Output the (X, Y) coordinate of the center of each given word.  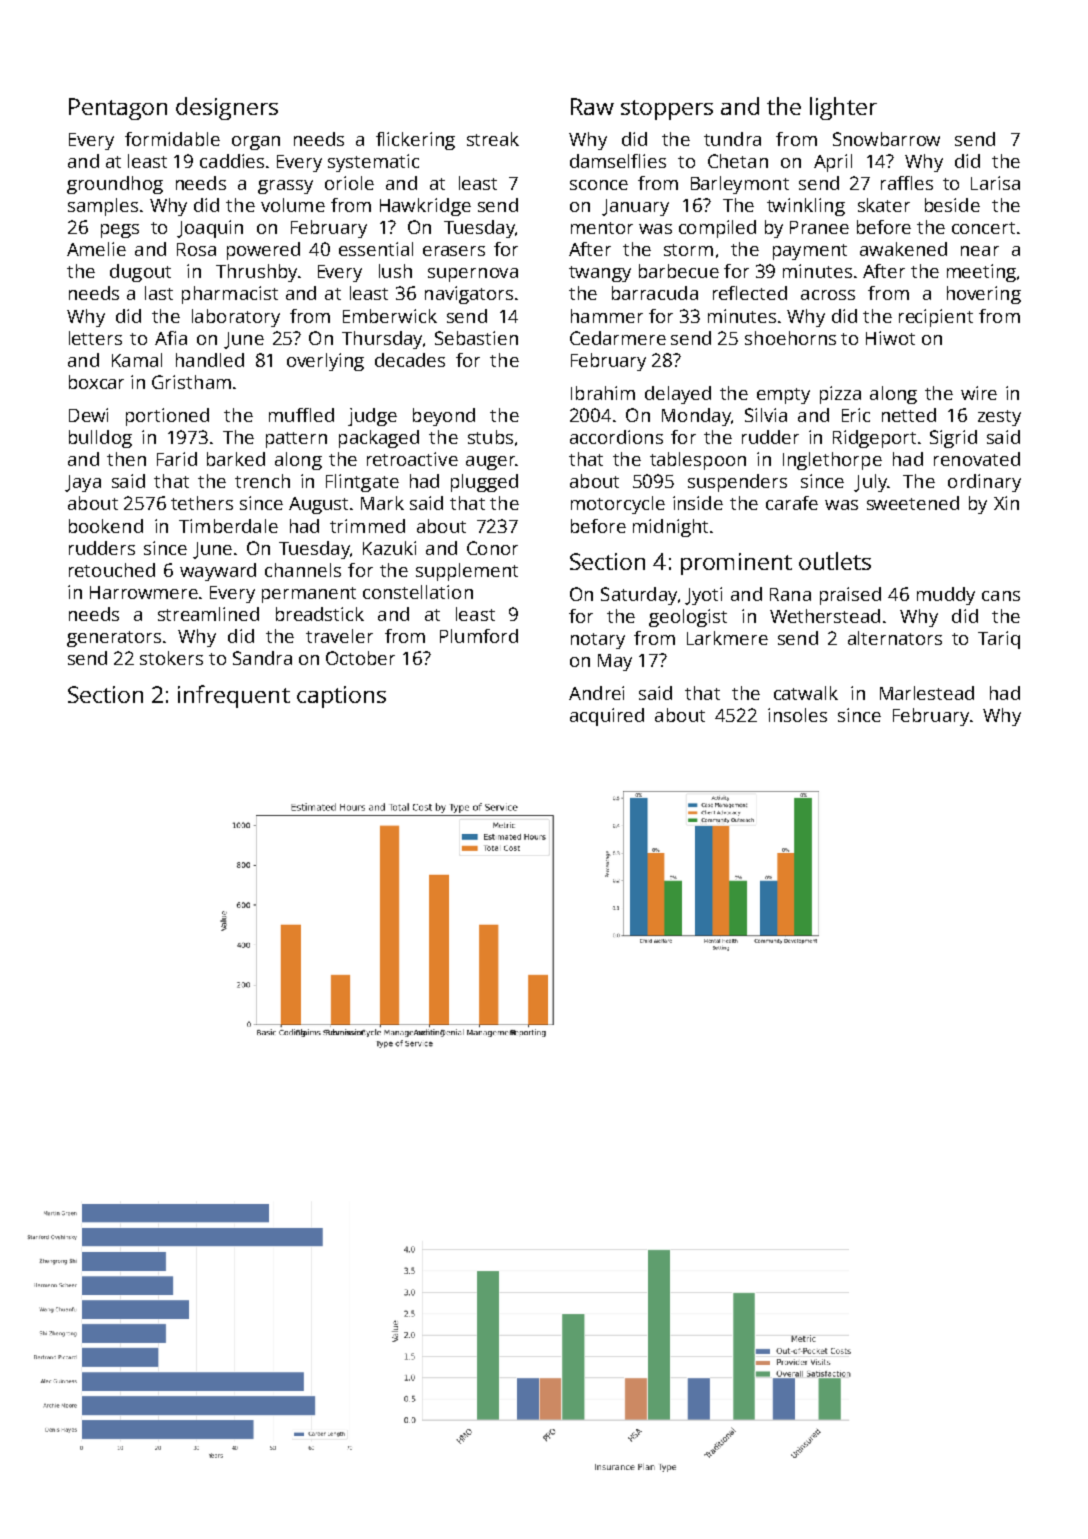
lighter (843, 108)
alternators (895, 638)
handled (210, 360)
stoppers (667, 110)
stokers (171, 658)
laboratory (236, 318)
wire (979, 393)
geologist (688, 618)
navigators (469, 295)
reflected (750, 293)
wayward (218, 572)
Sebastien (476, 338)
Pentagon (118, 109)
